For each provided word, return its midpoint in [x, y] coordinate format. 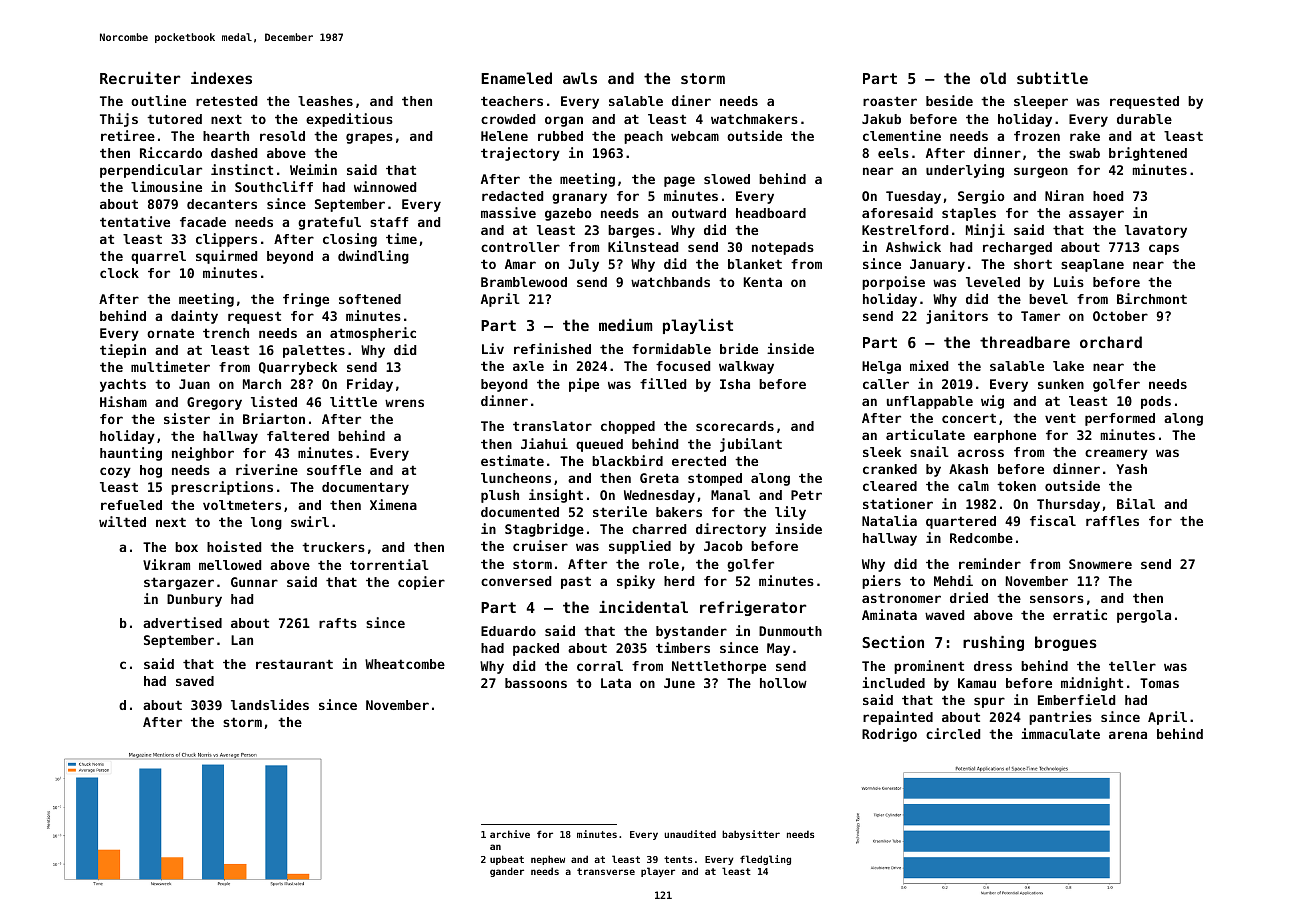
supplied [640, 547]
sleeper [1041, 102]
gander [507, 872]
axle [528, 366]
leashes [325, 101]
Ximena [393, 504]
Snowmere [1100, 564]
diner [691, 100]
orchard [1111, 342]
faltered [298, 436]
